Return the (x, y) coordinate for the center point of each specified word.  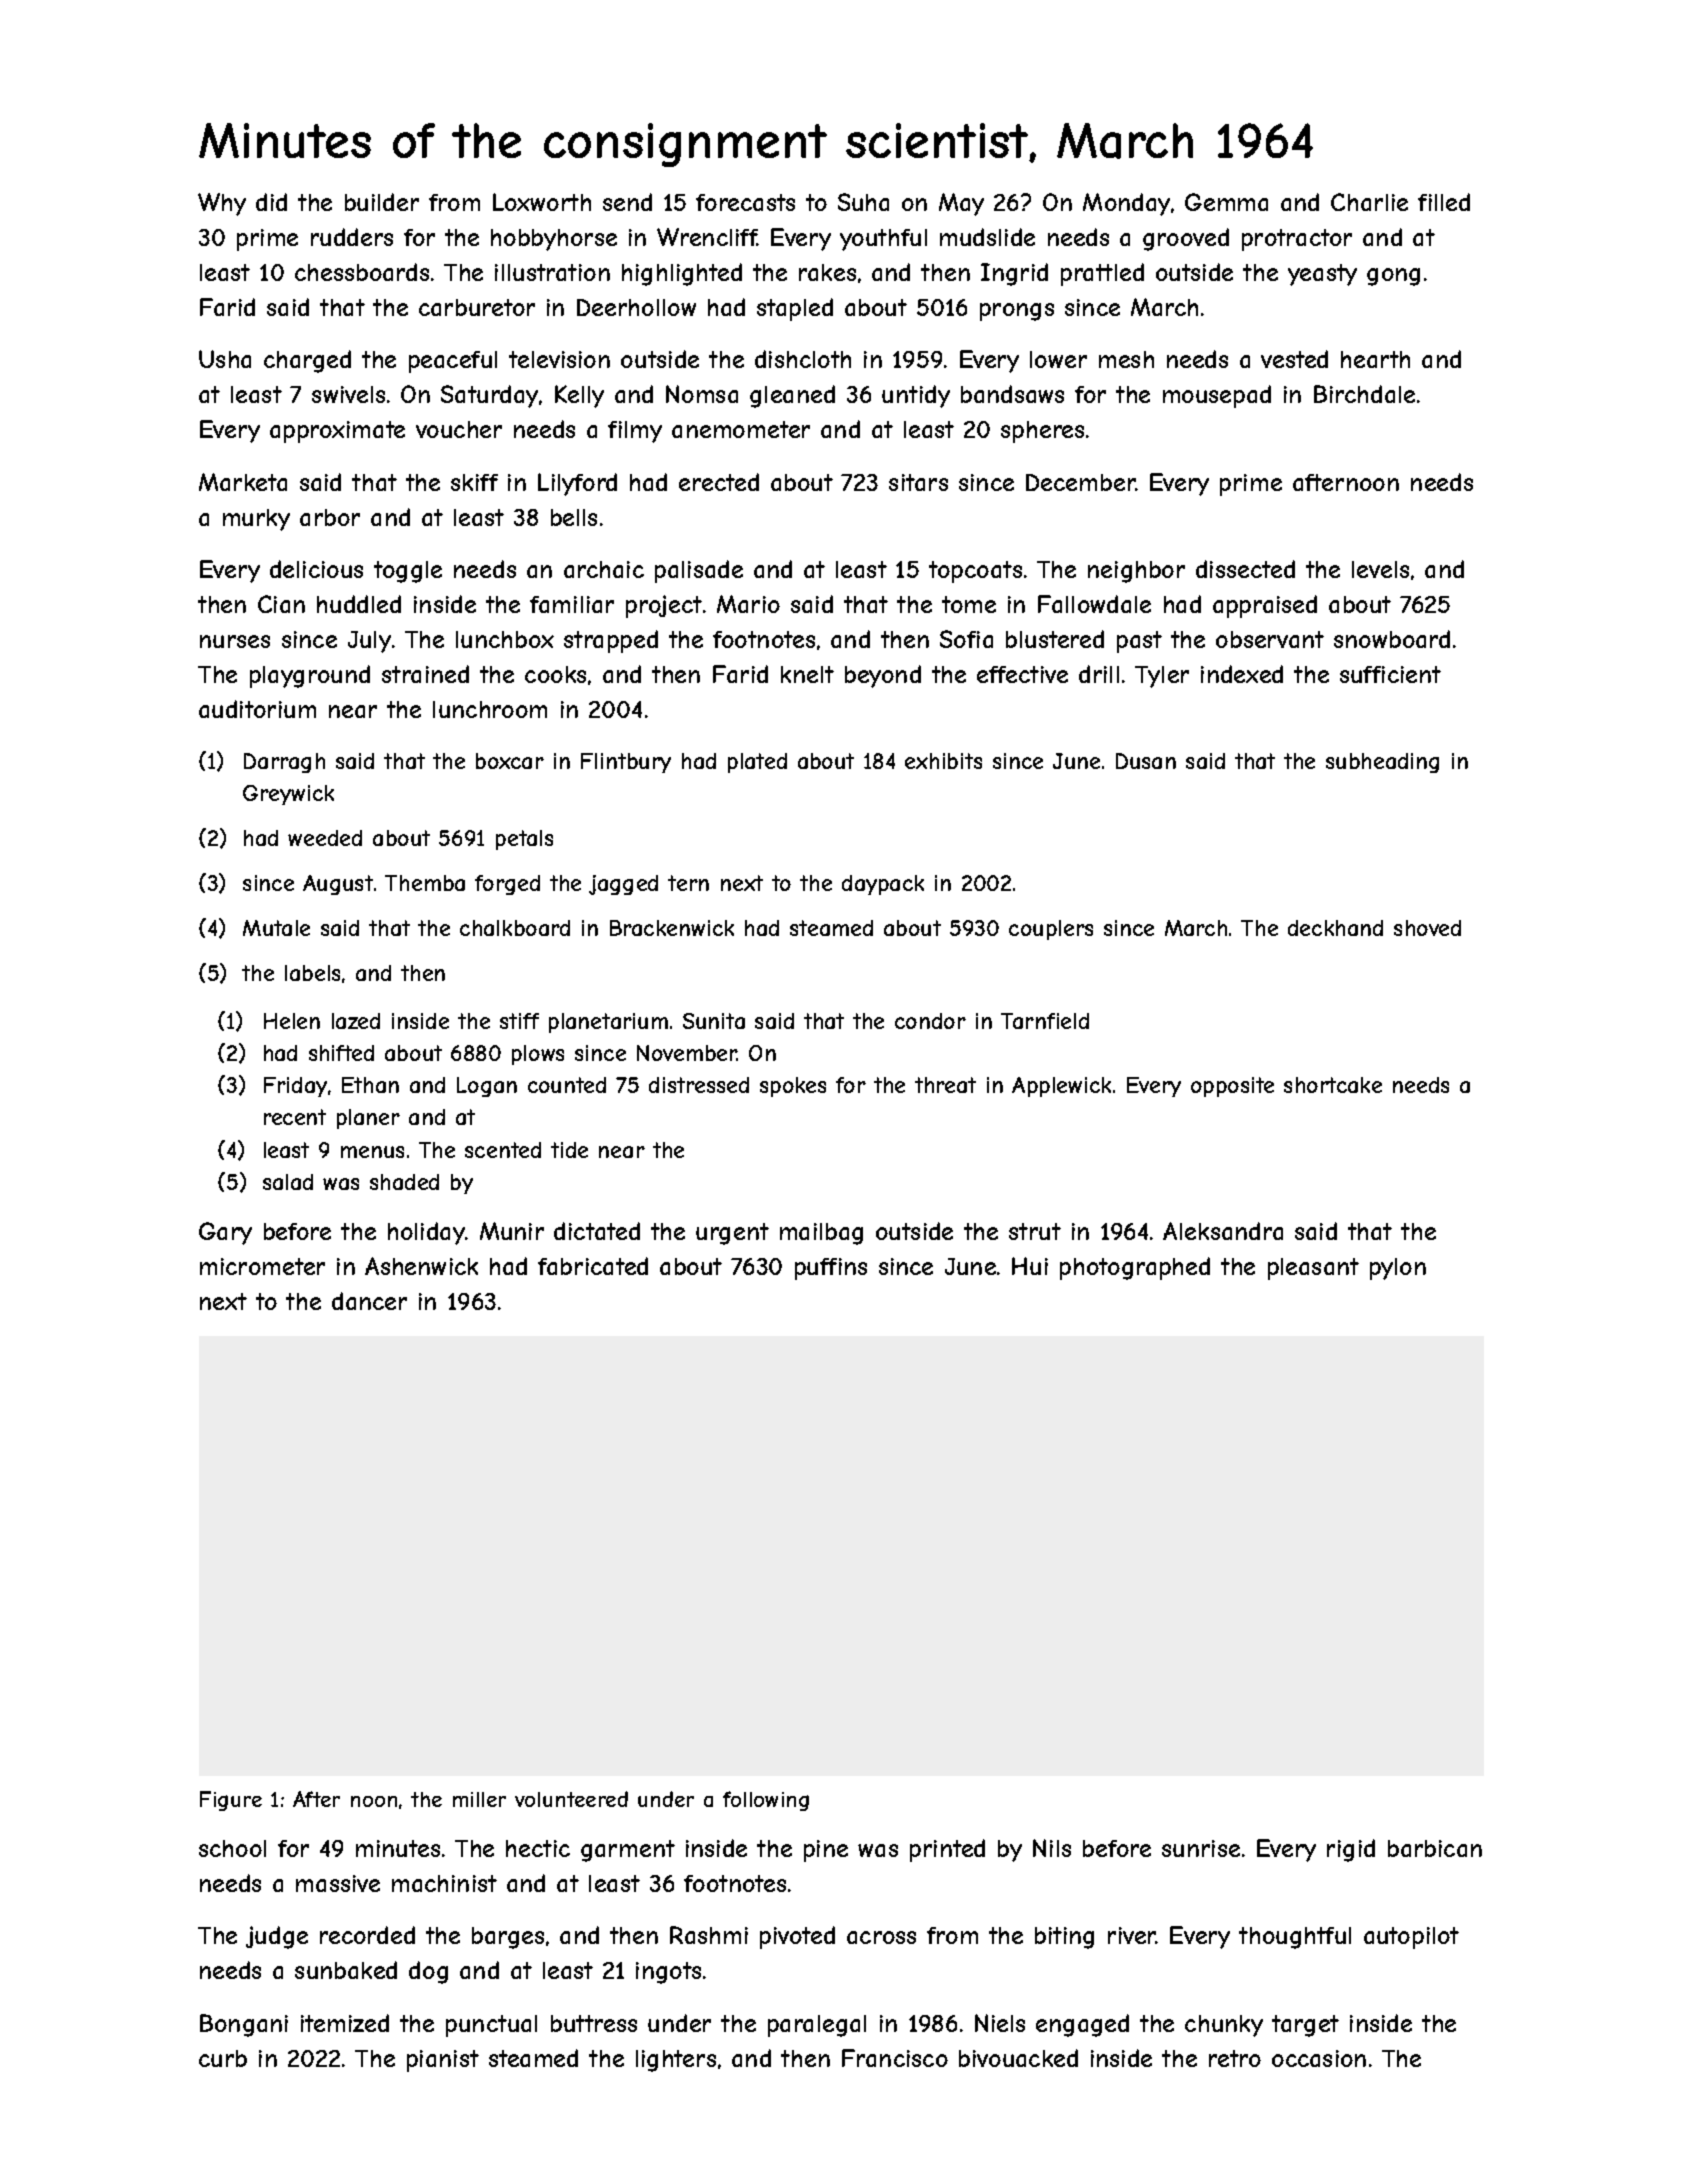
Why (222, 204)
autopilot (1411, 1938)
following (766, 1801)
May (961, 204)
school (232, 1848)
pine (826, 1851)
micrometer (262, 1266)
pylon (1398, 1269)
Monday (1126, 204)
